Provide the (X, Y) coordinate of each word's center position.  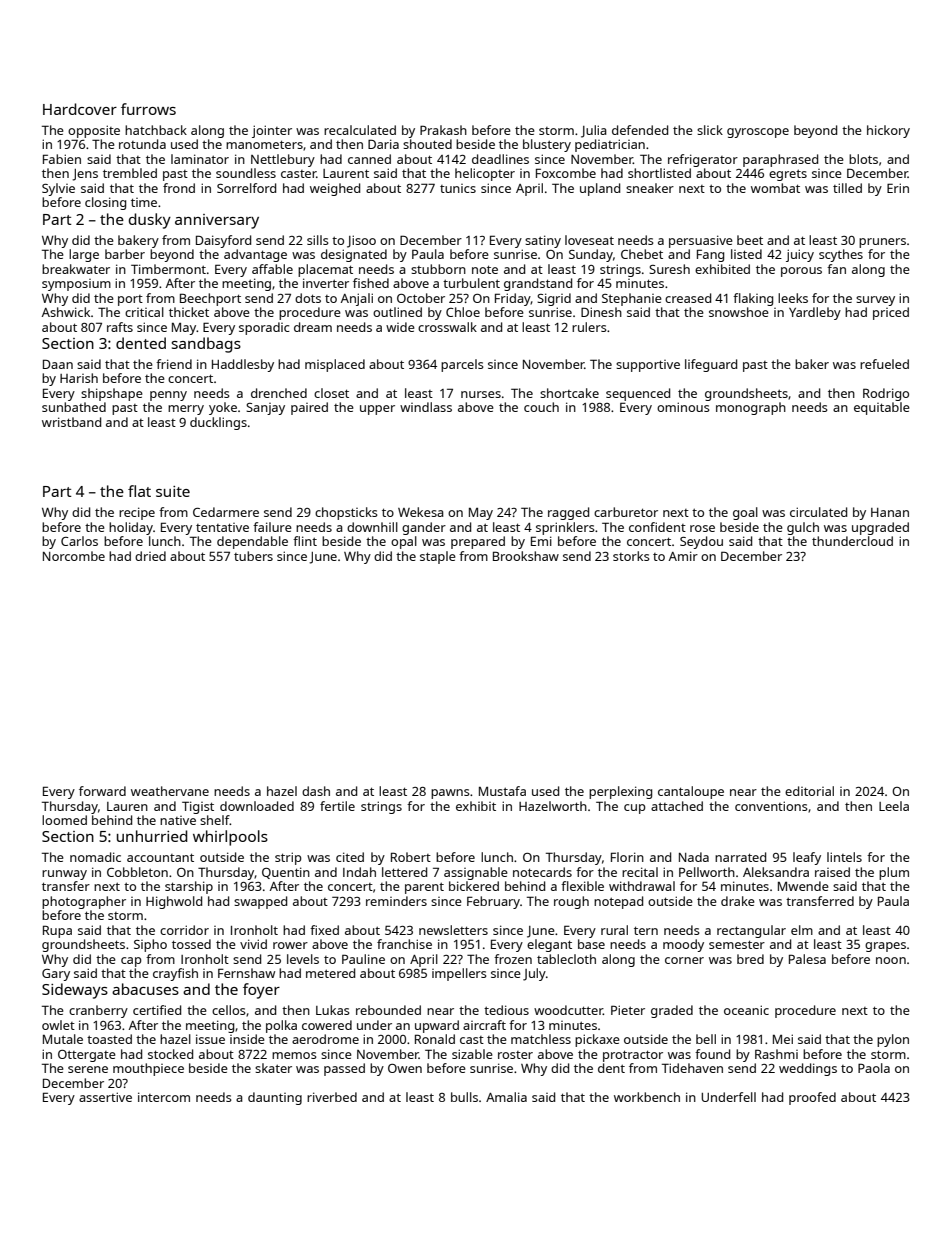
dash (316, 791)
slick (710, 130)
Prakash (443, 130)
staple (438, 557)
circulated (818, 512)
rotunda (142, 144)
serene (88, 1069)
